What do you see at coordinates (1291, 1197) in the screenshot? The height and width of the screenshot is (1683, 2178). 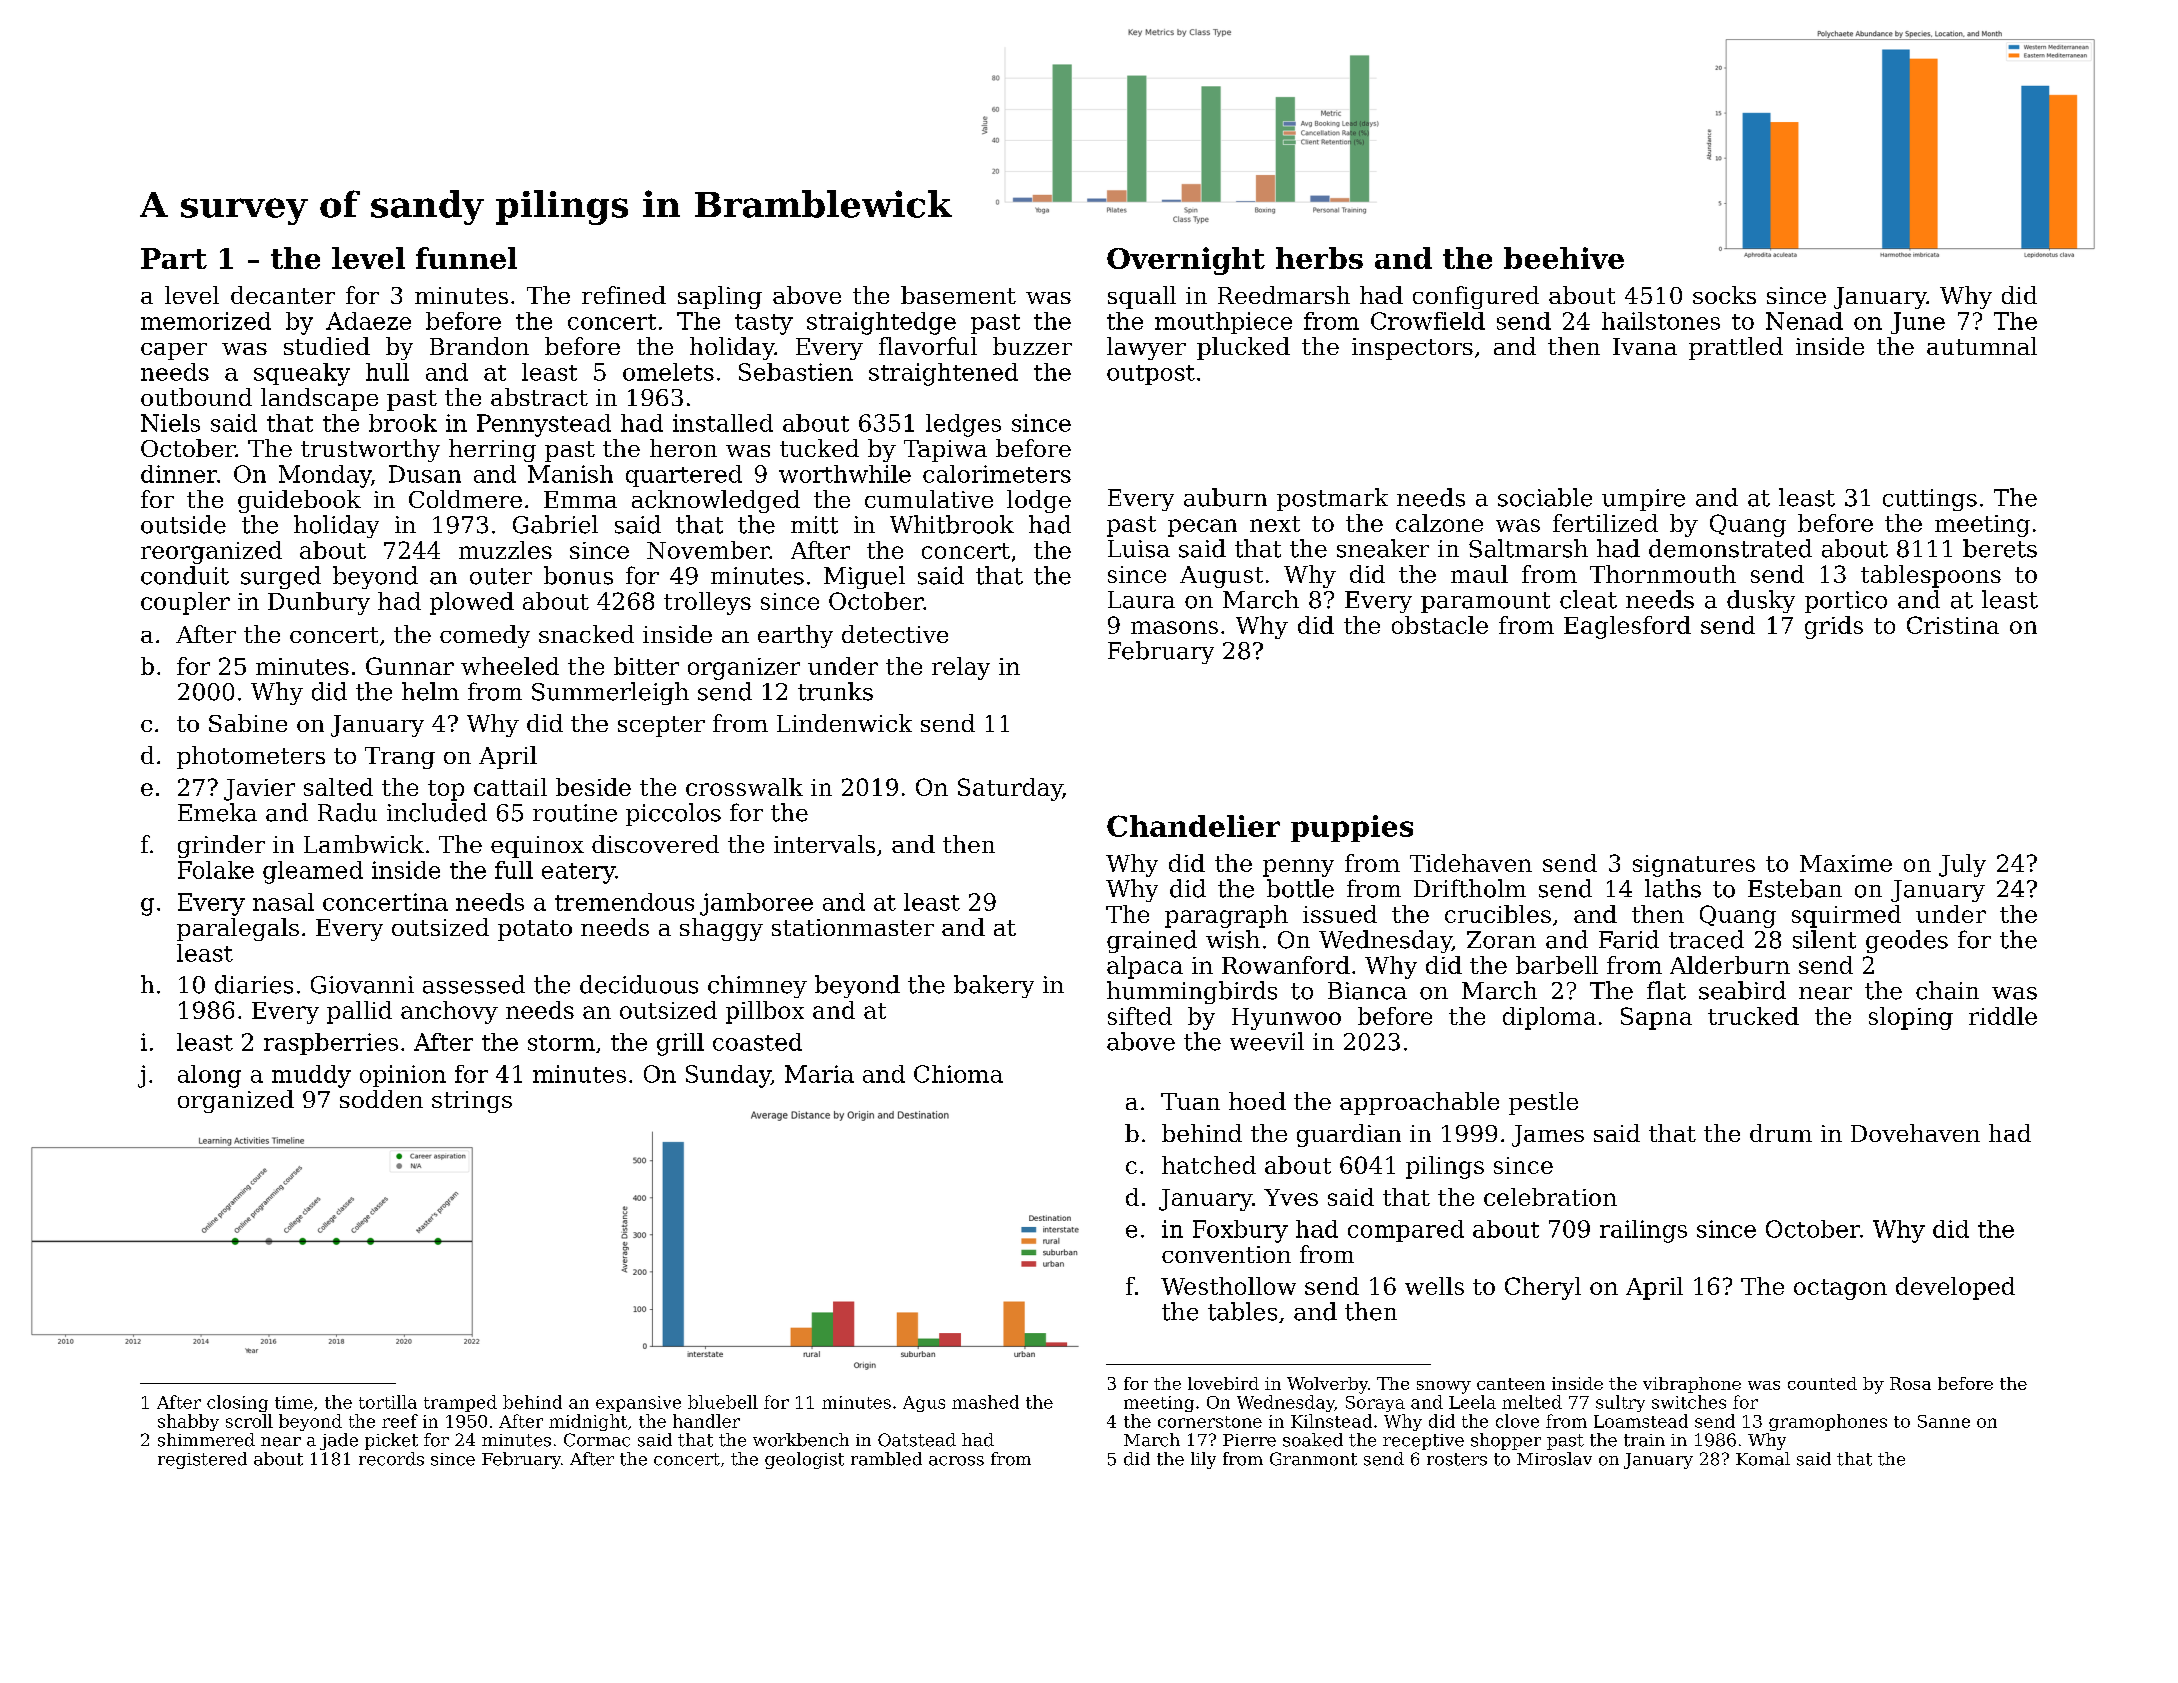 I see `Yves` at bounding box center [1291, 1197].
